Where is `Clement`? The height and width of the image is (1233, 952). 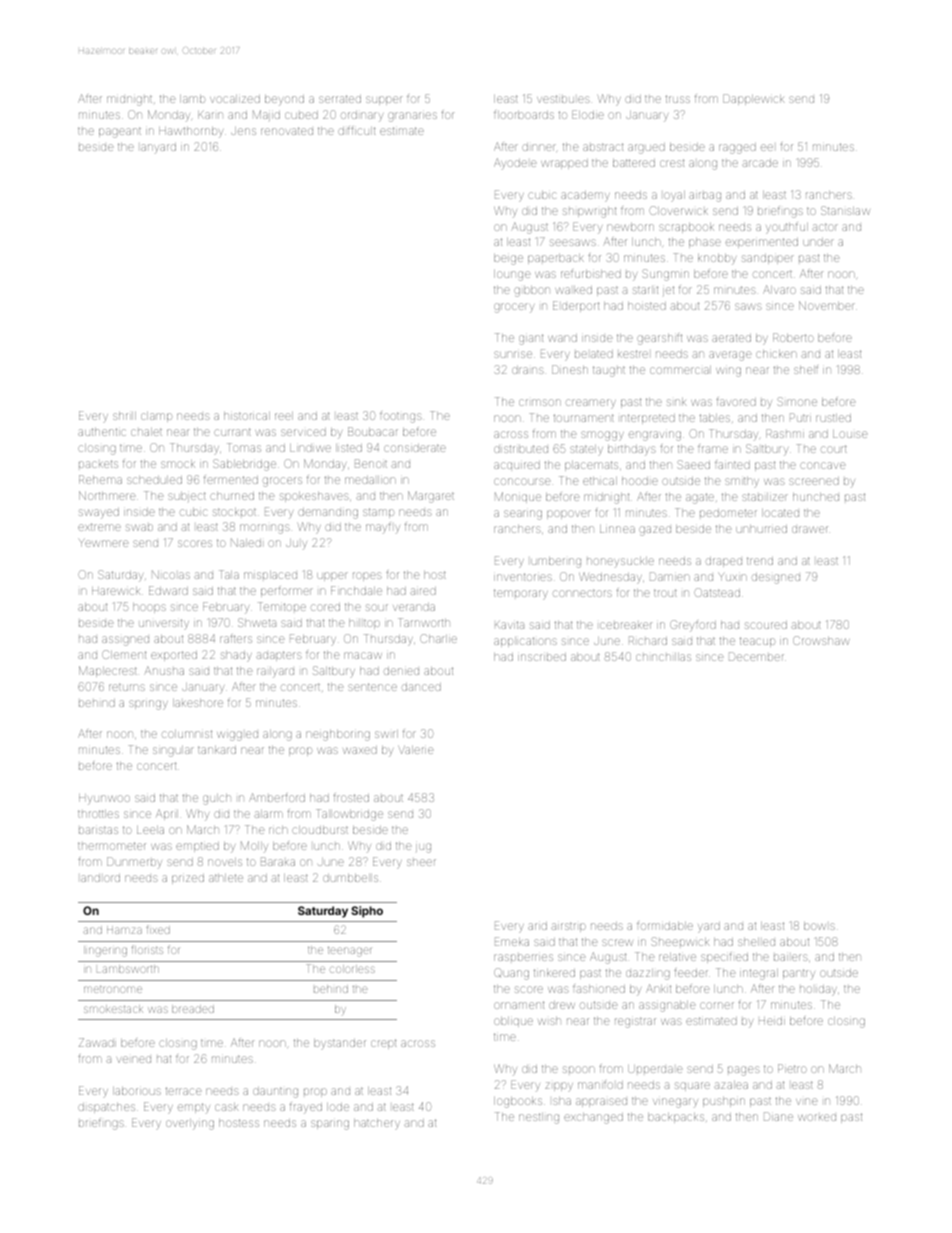
Clement is located at coordinates (124, 654).
